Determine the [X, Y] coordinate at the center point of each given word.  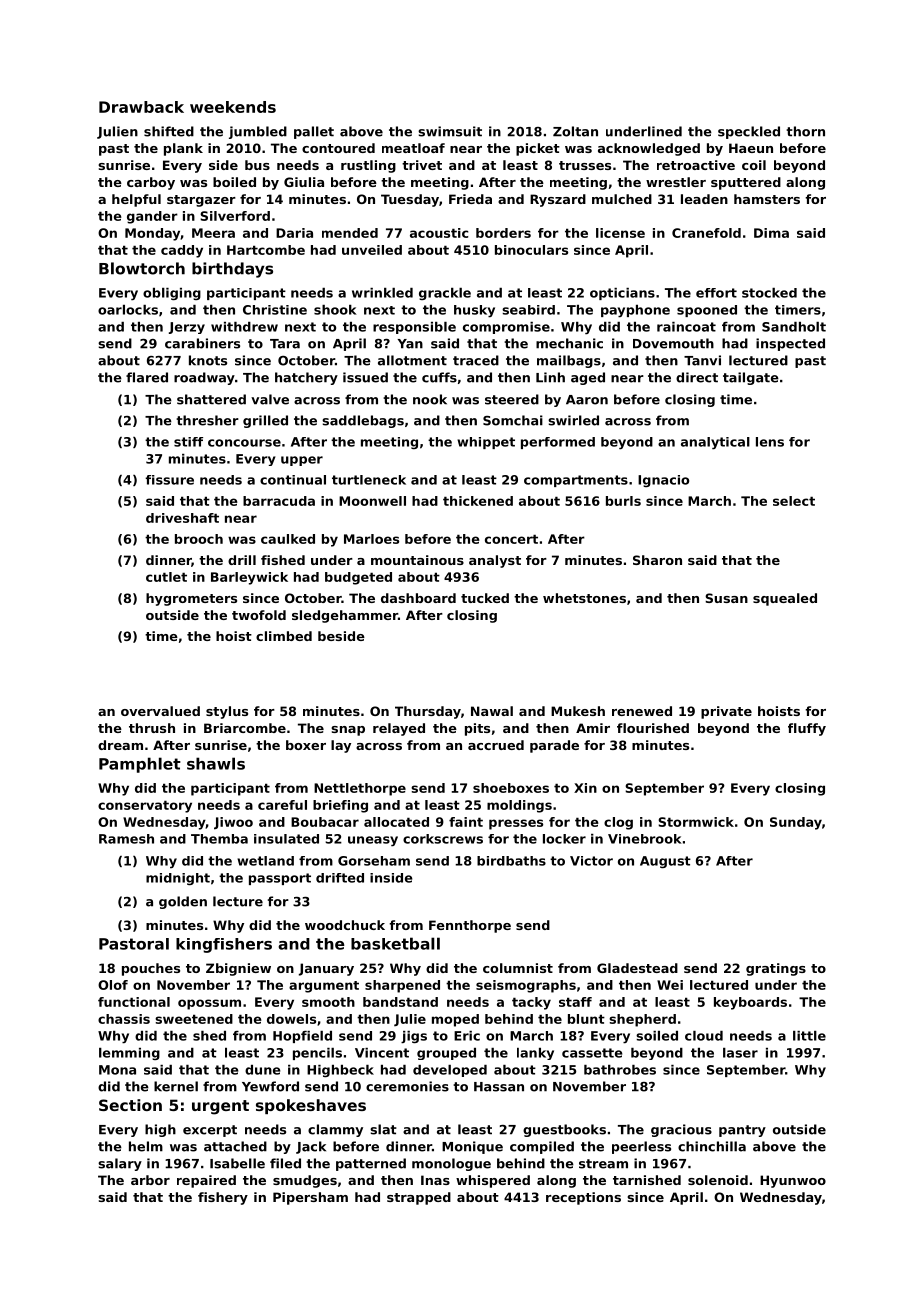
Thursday [428, 712]
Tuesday [410, 200]
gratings [776, 969]
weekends [233, 107]
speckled [749, 132]
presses [516, 824]
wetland [265, 861]
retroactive [696, 165]
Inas [435, 1180]
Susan [726, 598]
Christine [275, 310]
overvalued [160, 711]
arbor [150, 1180]
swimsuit [450, 131]
